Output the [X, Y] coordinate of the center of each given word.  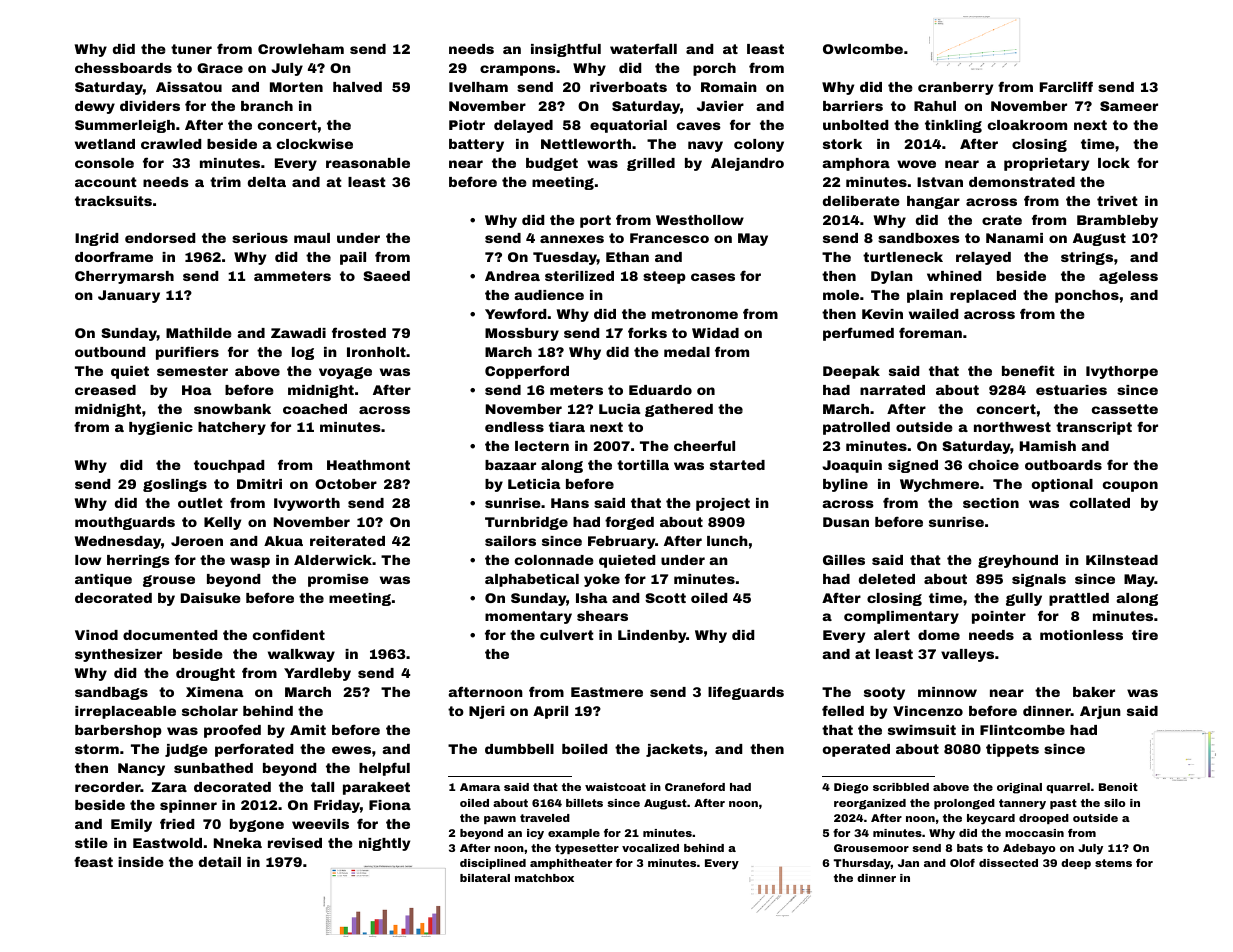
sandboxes [919, 238]
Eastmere [607, 692]
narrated [892, 390]
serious [260, 238]
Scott [665, 598]
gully [1024, 599]
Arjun [1100, 712]
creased [105, 390]
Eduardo [660, 390]
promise [338, 580]
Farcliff [1066, 86]
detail [220, 862]
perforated [254, 750]
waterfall [643, 48]
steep [664, 277]
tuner [191, 49]
